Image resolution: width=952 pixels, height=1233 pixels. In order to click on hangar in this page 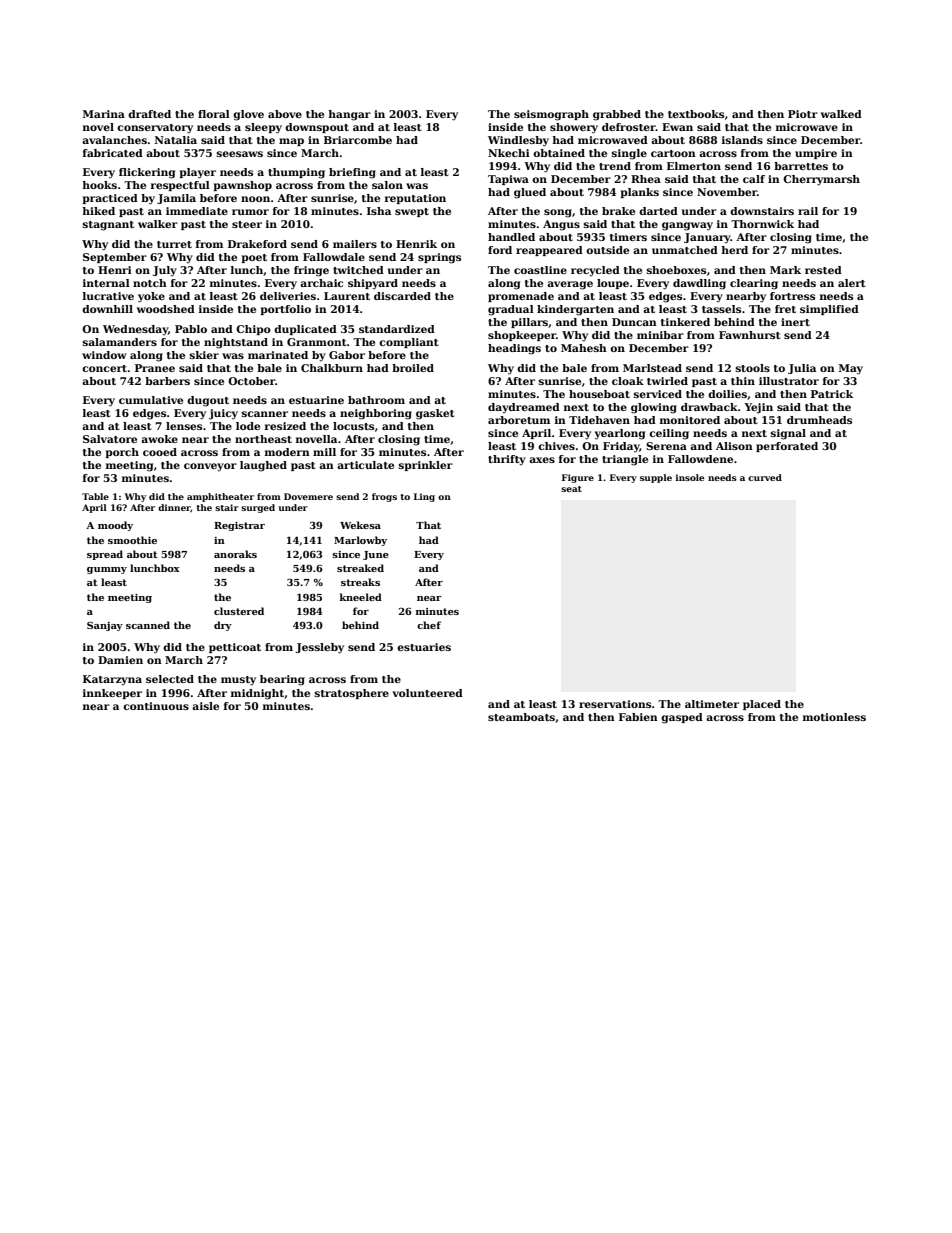, I will do `click(350, 115)`.
